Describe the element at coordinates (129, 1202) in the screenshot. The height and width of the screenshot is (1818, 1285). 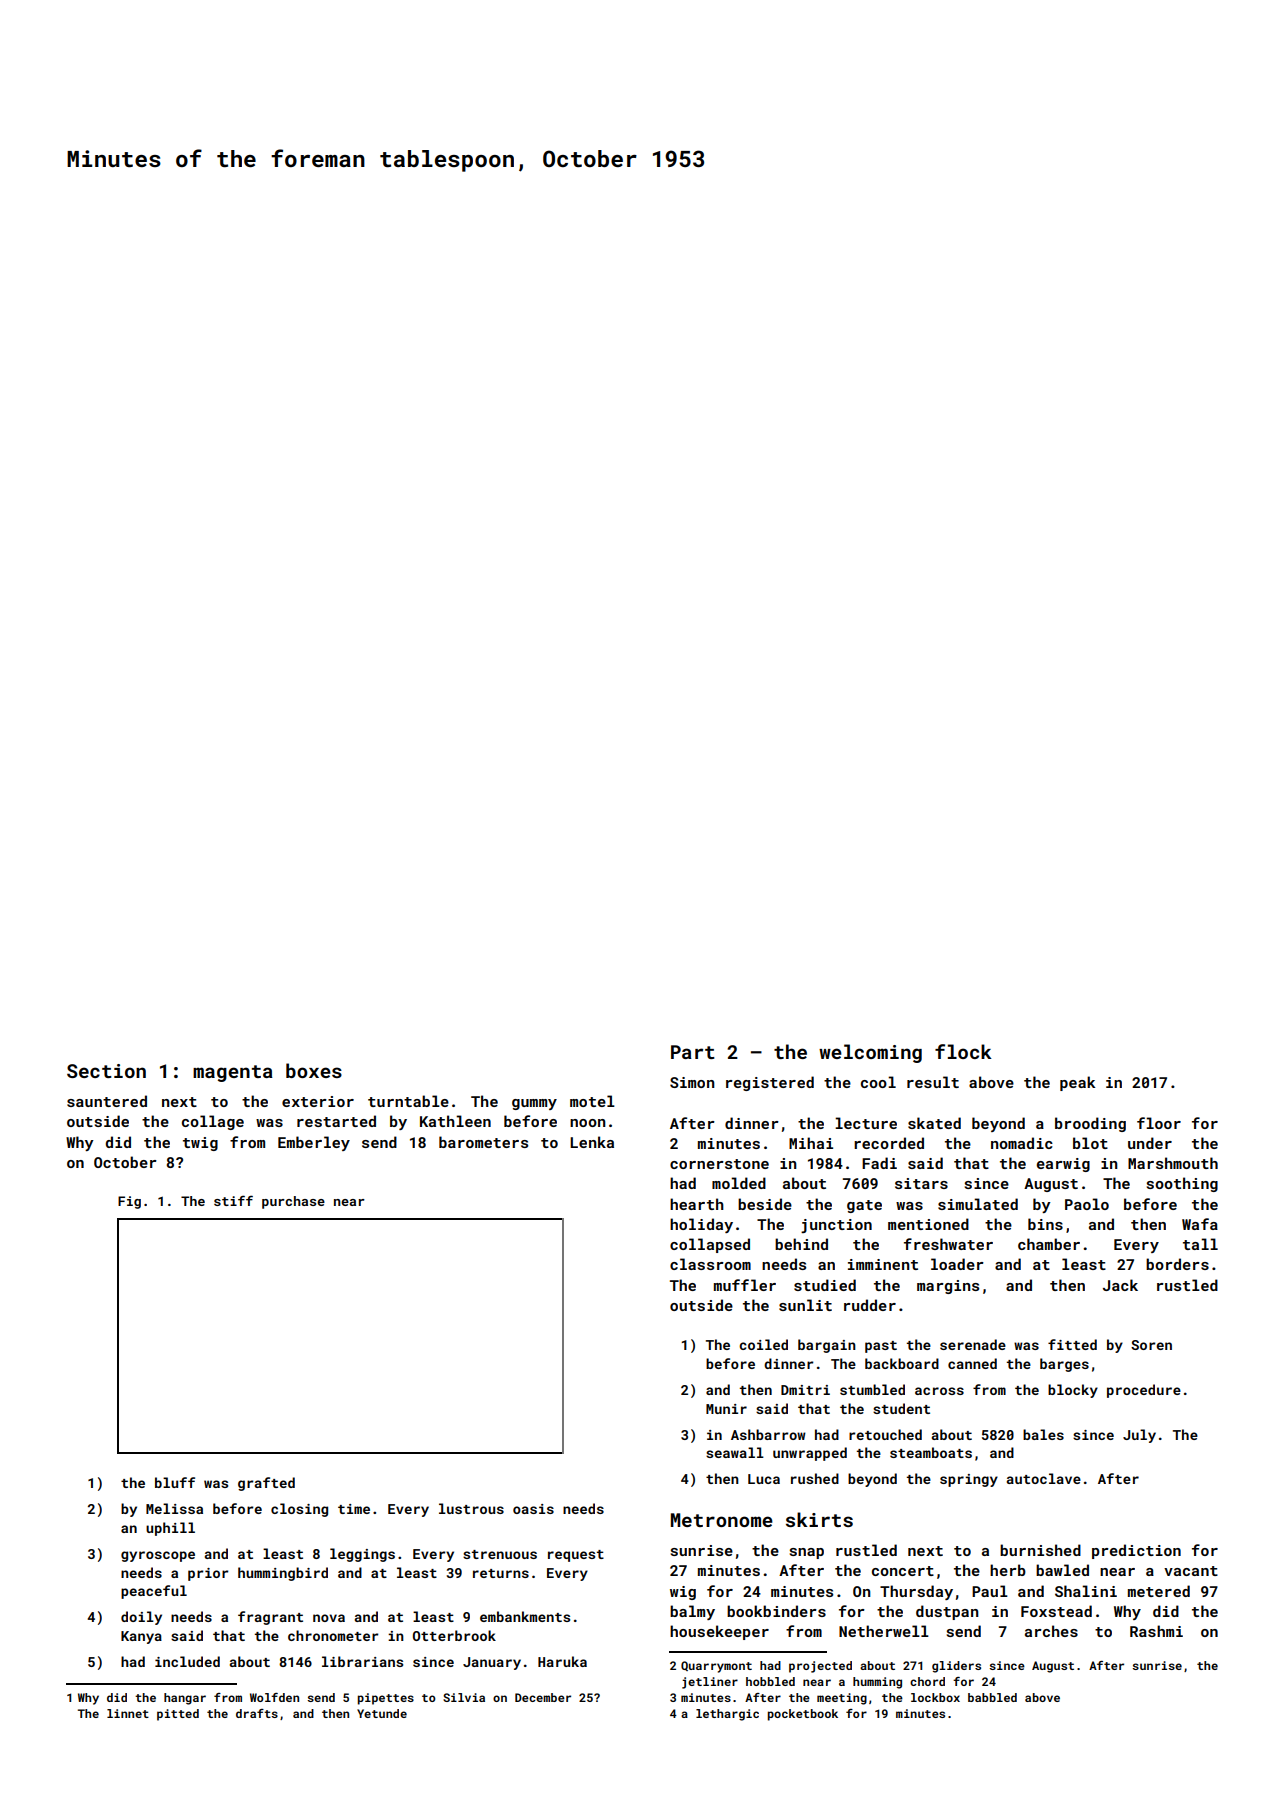
I see `Fig` at that location.
